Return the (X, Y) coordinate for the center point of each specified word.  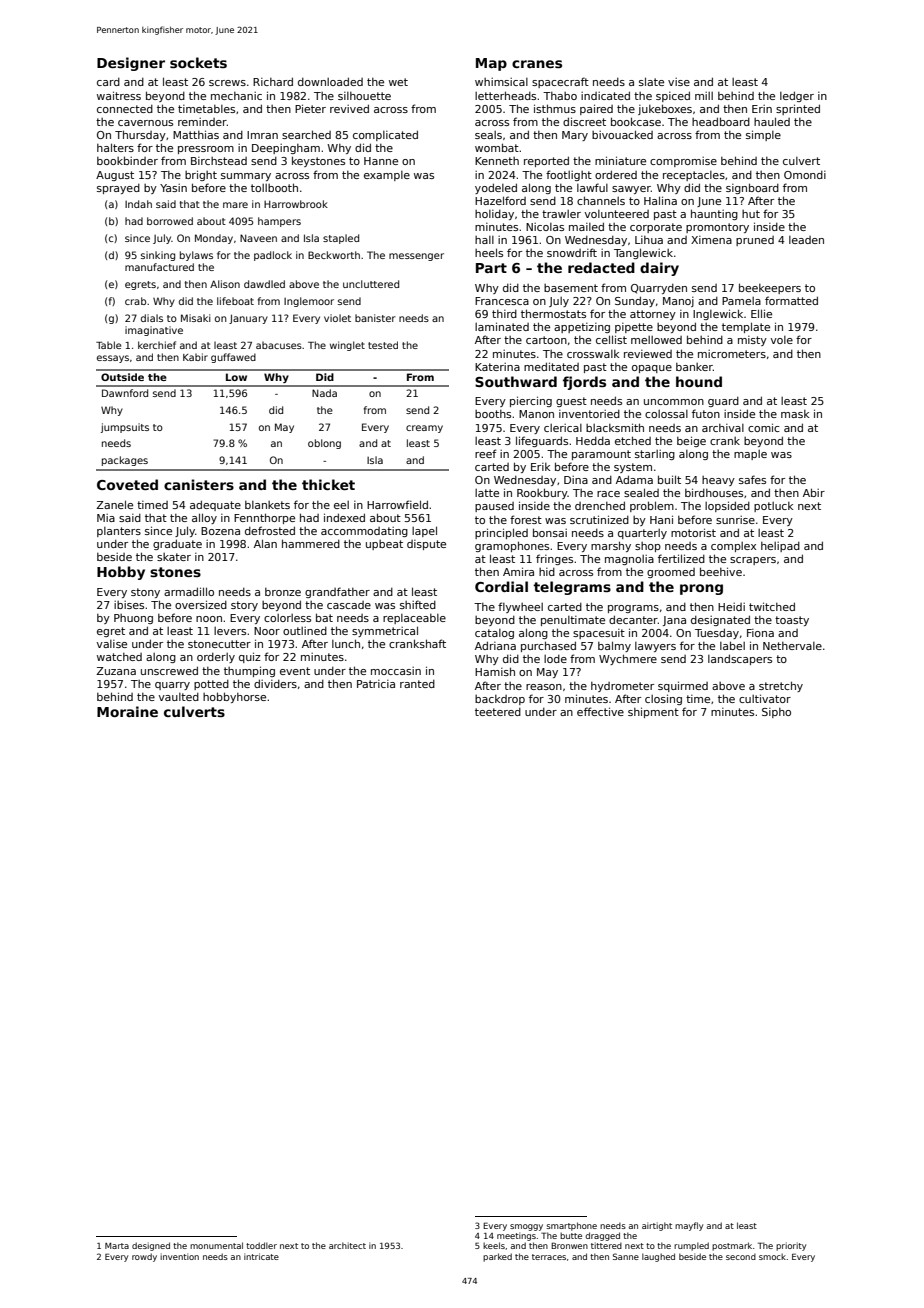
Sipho (776, 713)
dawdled (264, 284)
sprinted (798, 109)
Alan (265, 543)
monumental (216, 1245)
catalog (494, 634)
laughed (658, 1257)
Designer (131, 64)
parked (497, 1257)
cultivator (765, 698)
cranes (537, 64)
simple (763, 135)
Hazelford (500, 200)
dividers (275, 683)
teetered (498, 712)
